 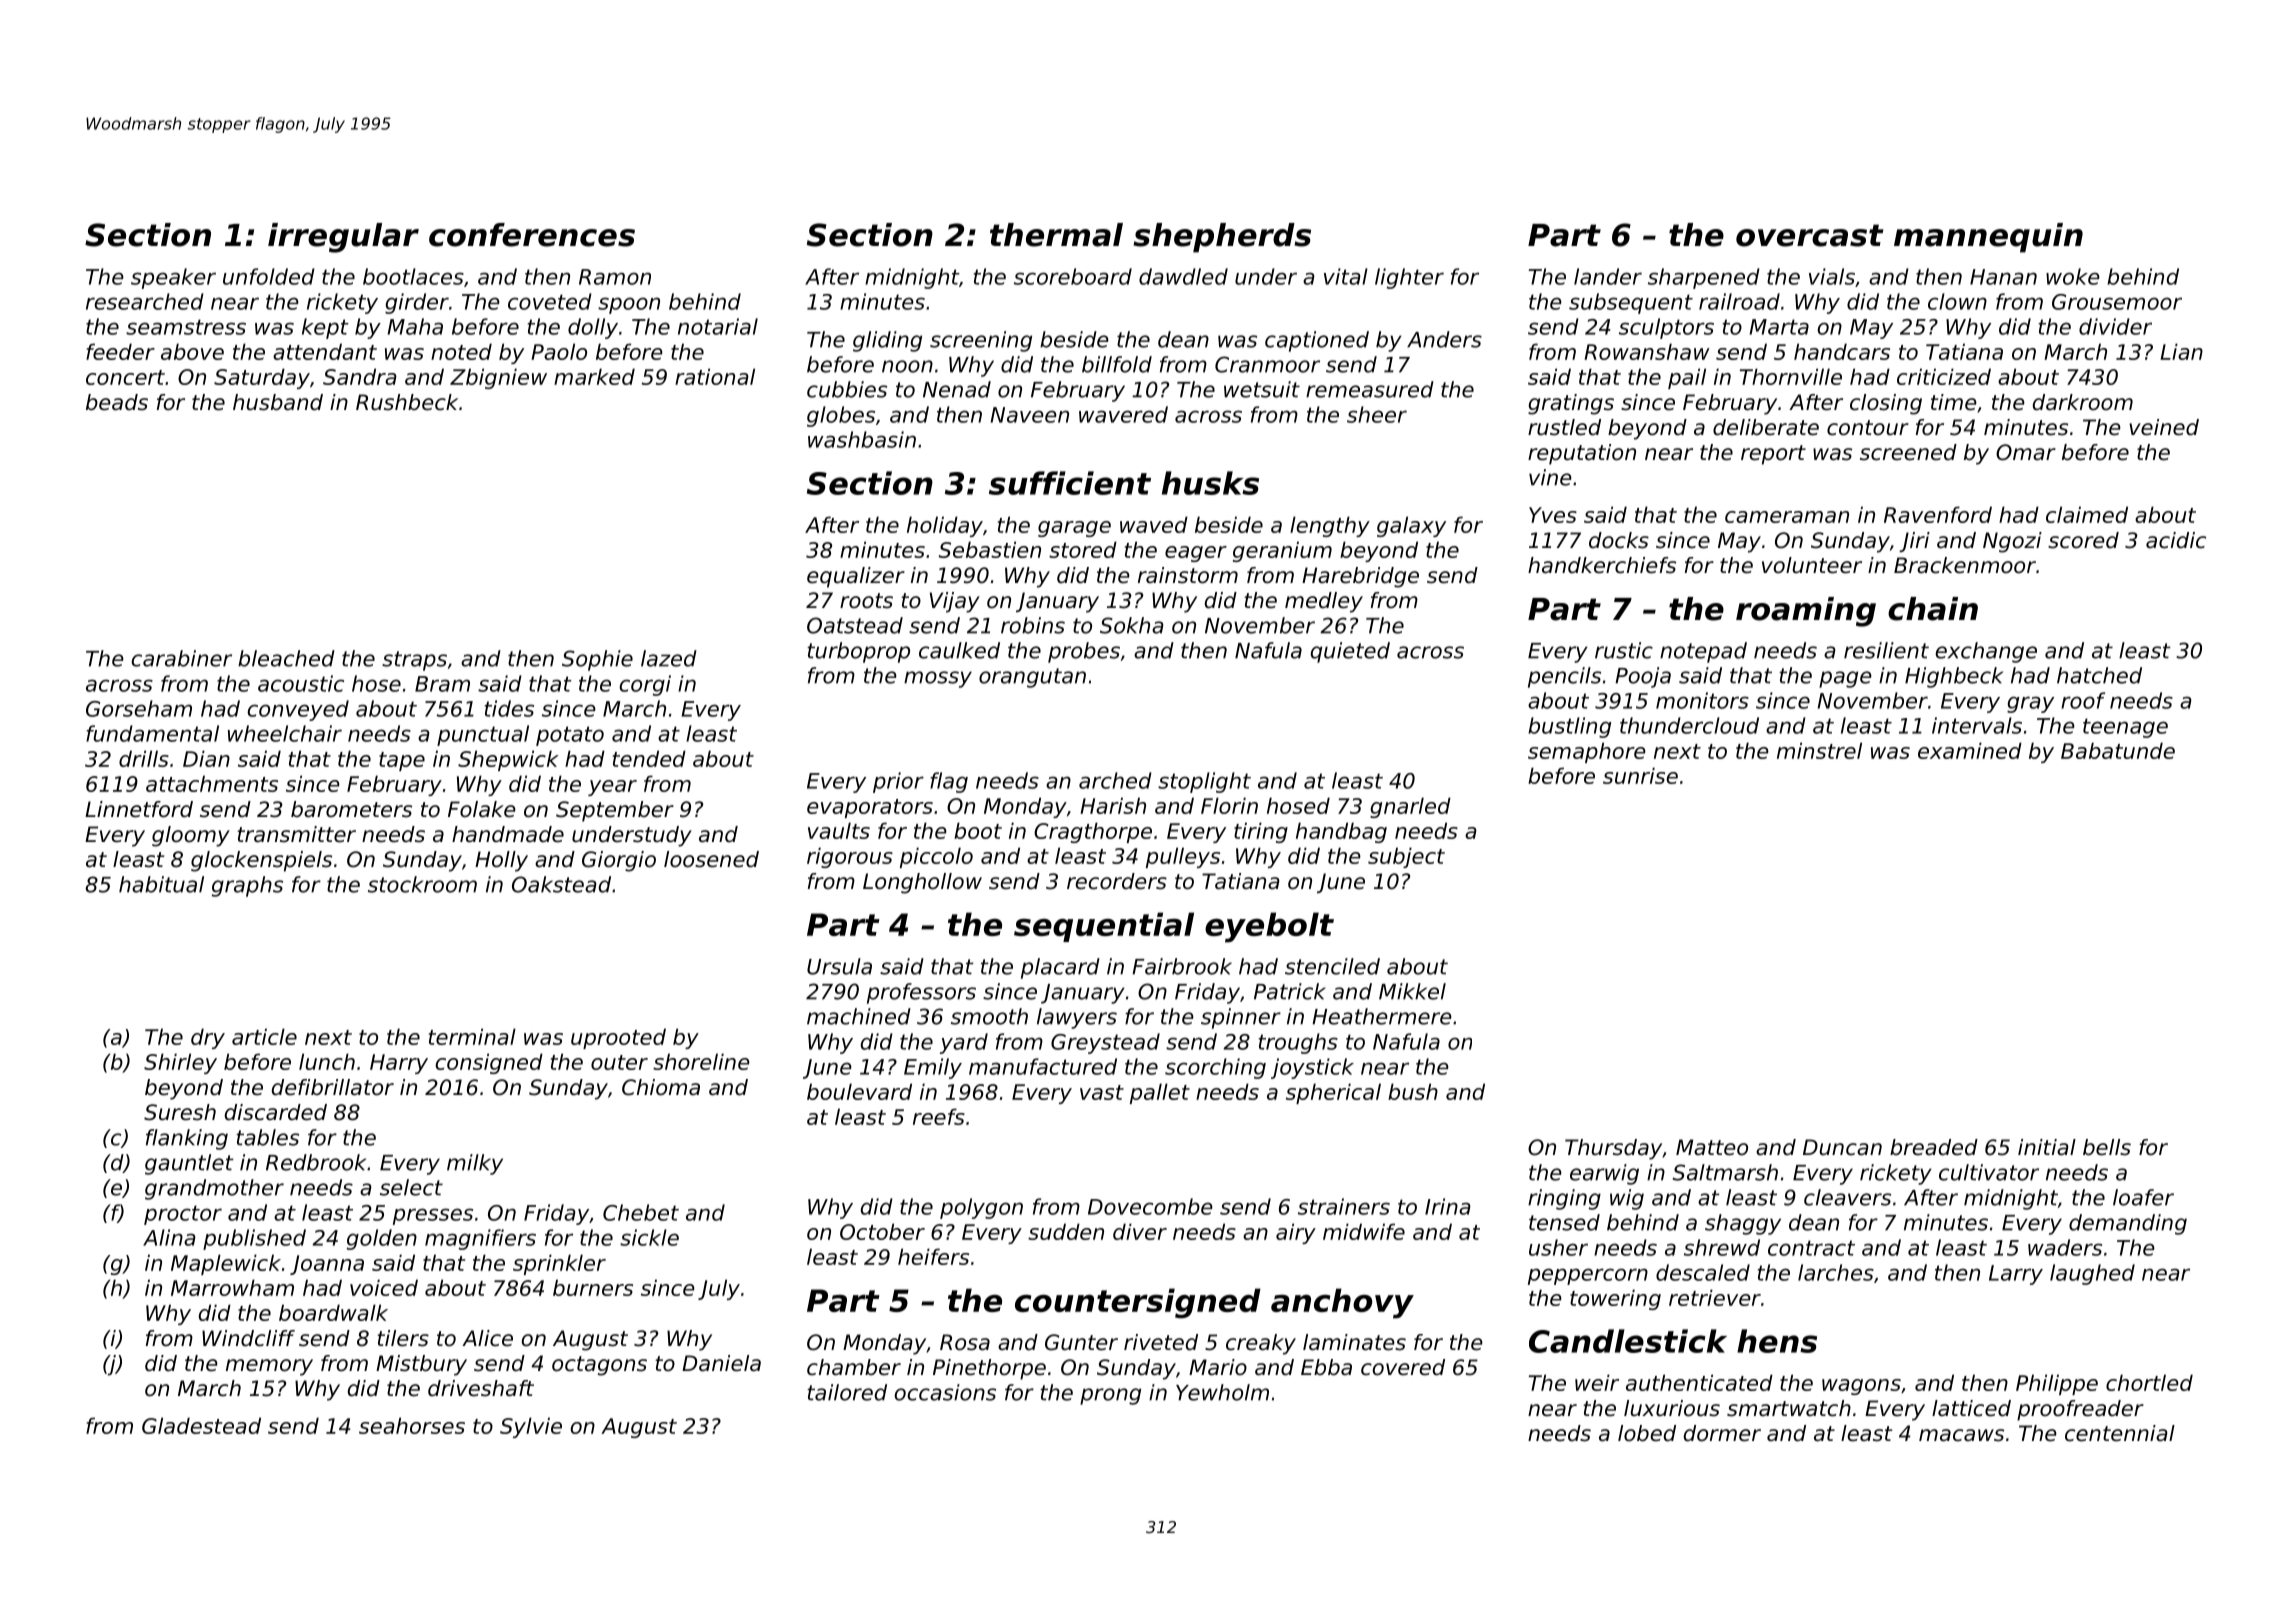 I want to click on unfolded, so click(x=269, y=276).
